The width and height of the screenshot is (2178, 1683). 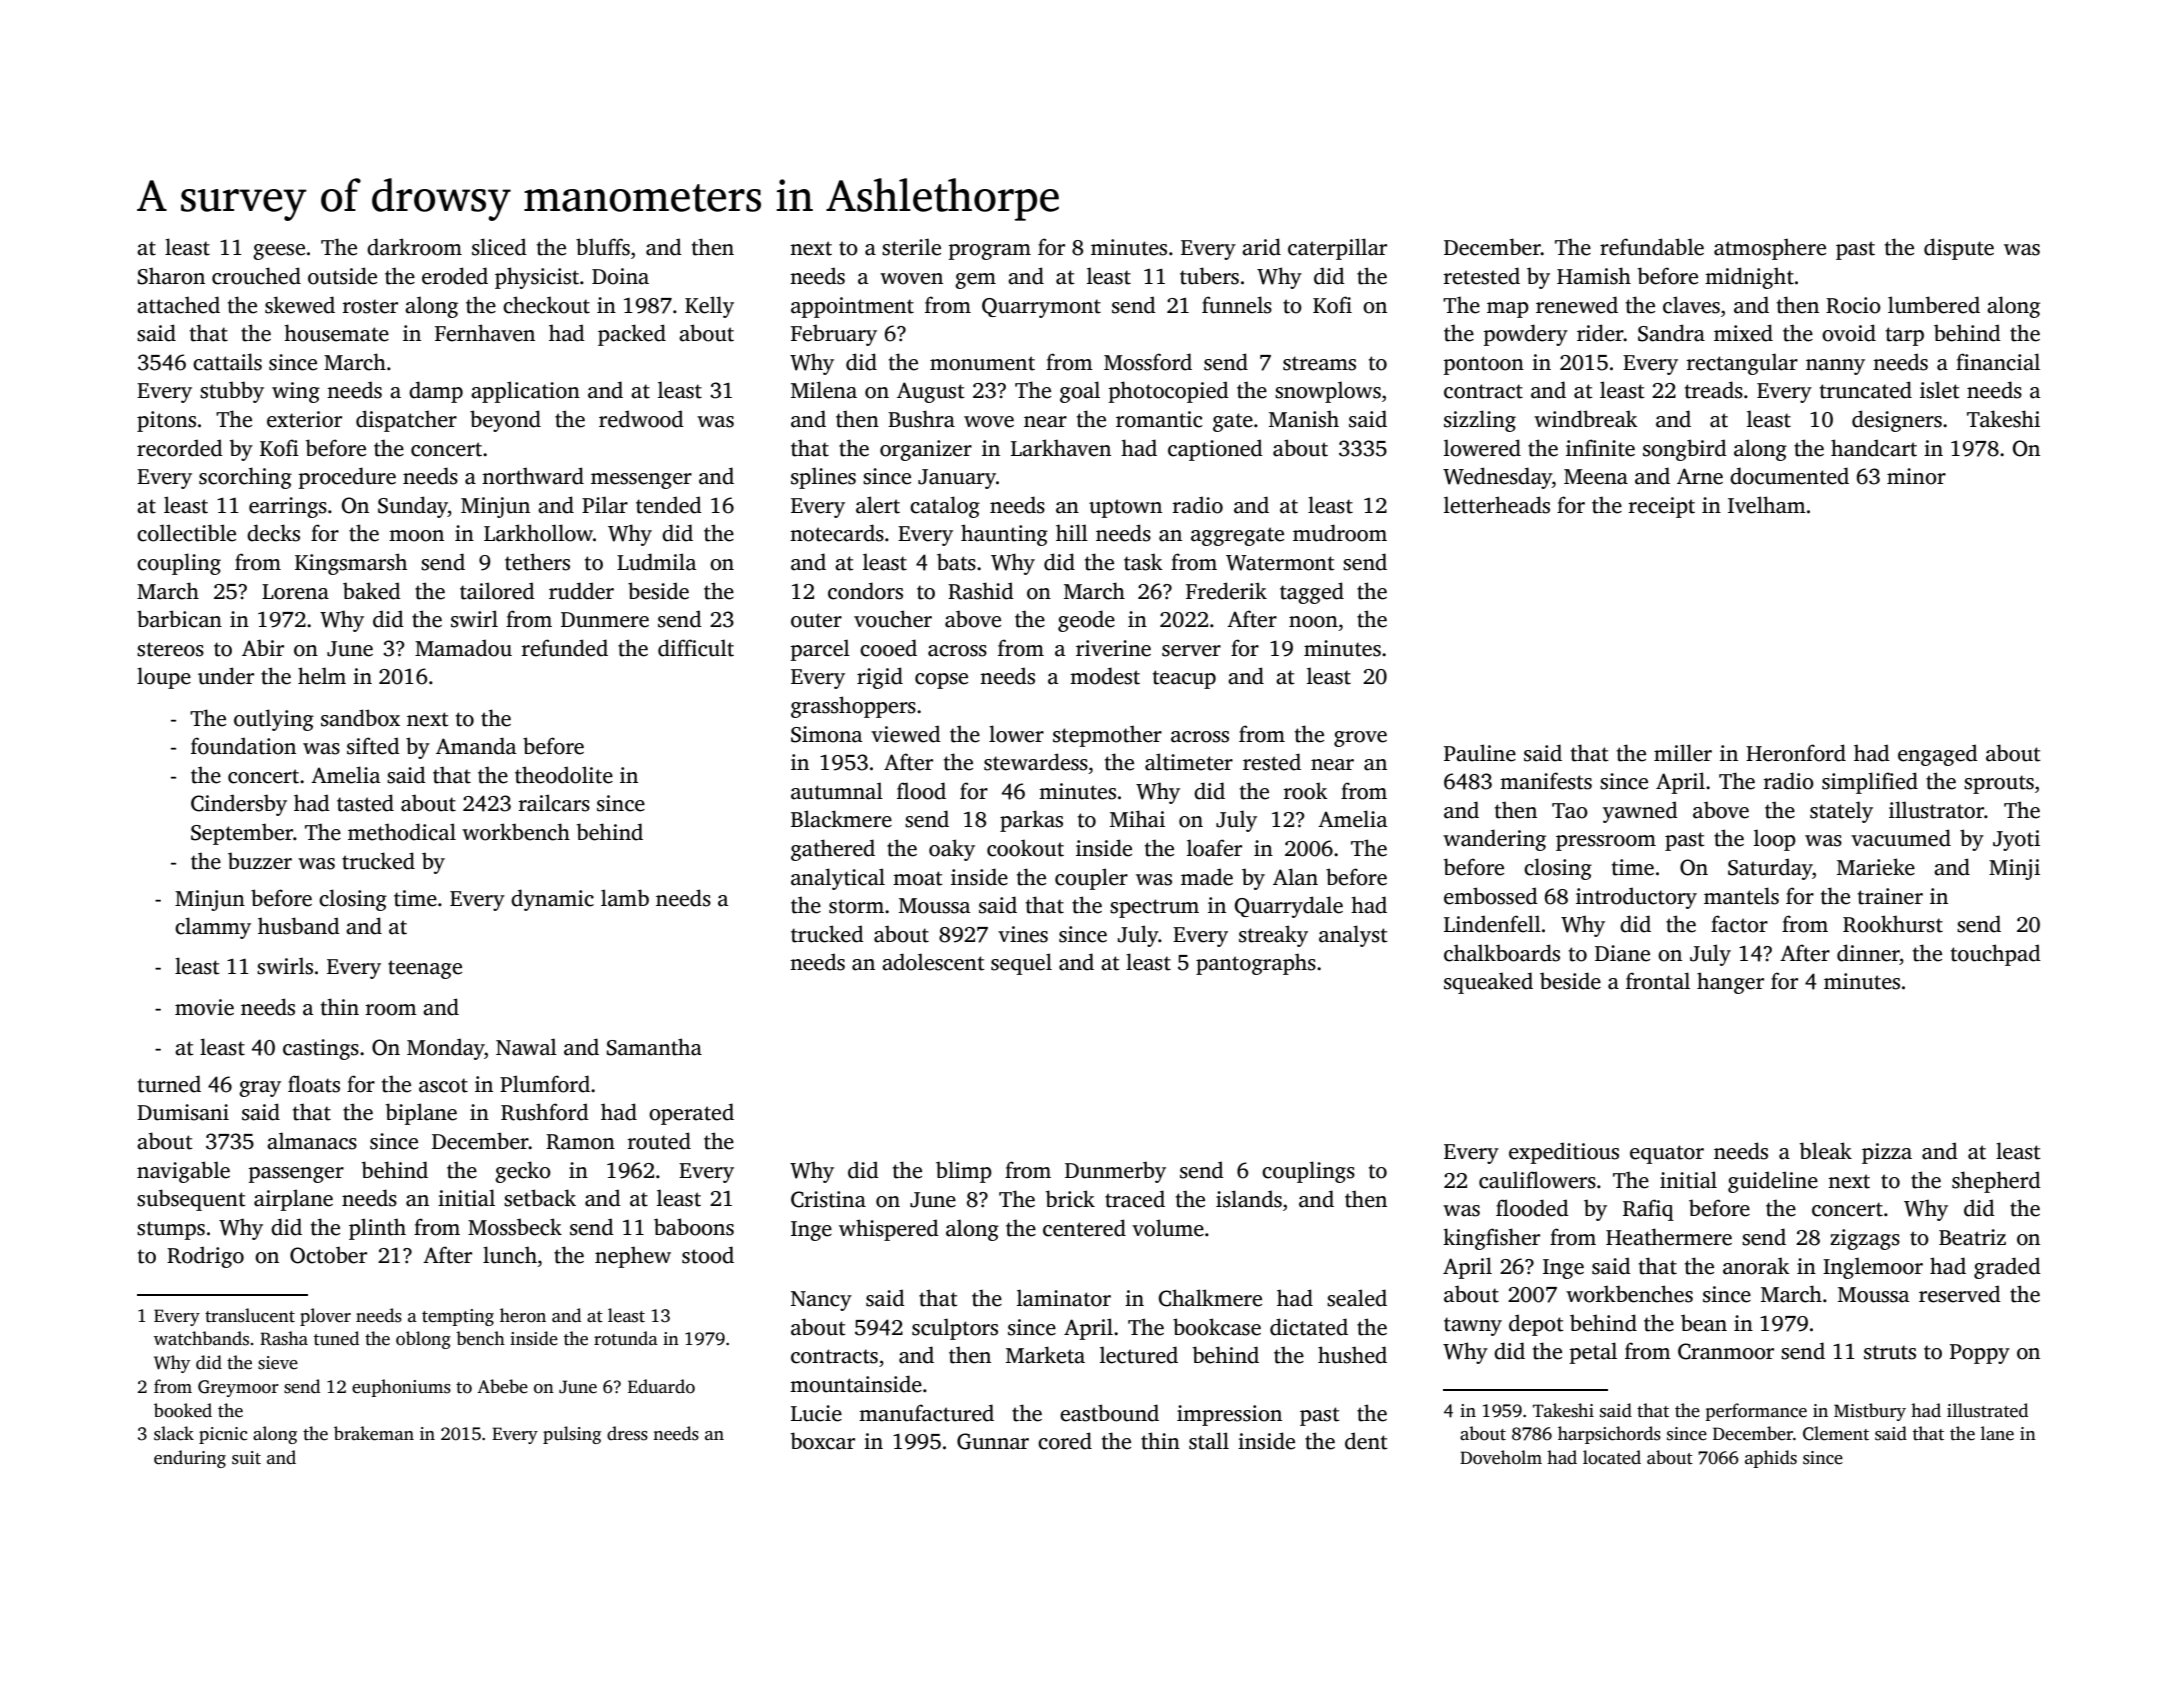 I want to click on voucher, so click(x=893, y=619).
